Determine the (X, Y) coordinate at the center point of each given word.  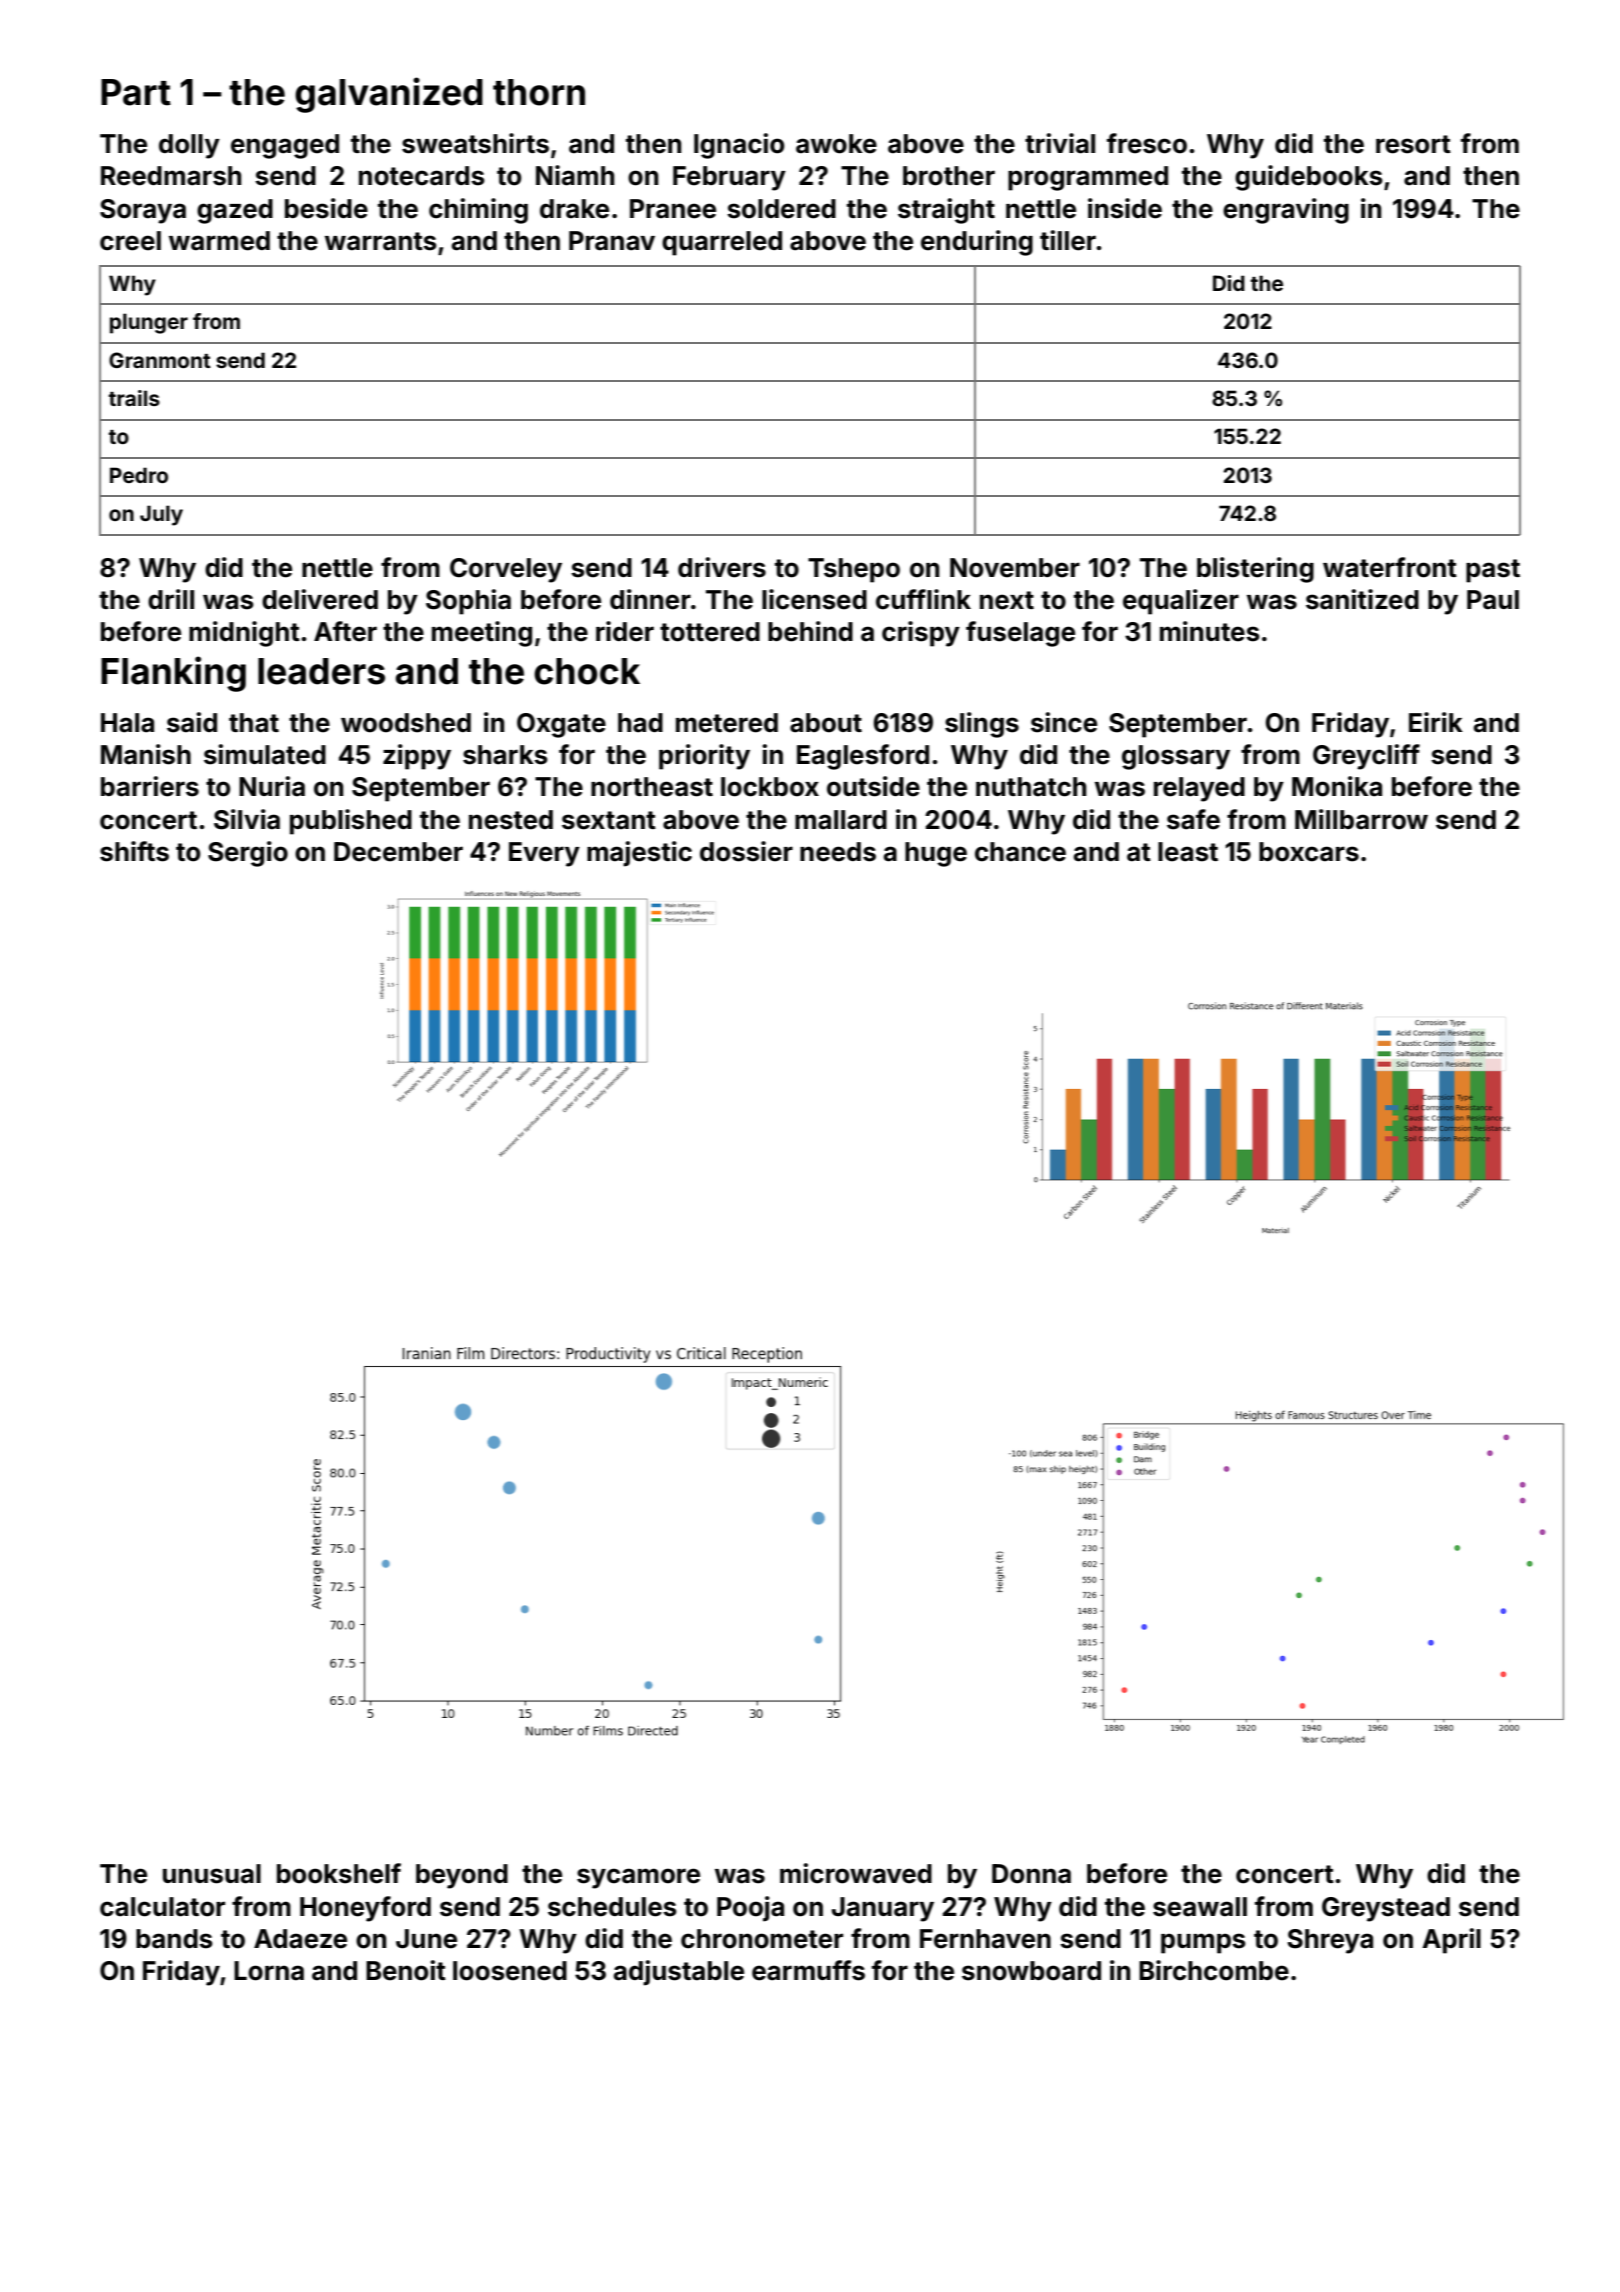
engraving (1286, 211)
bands (174, 1939)
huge (936, 854)
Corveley (506, 570)
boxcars (1309, 852)
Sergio (248, 854)
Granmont (160, 360)
